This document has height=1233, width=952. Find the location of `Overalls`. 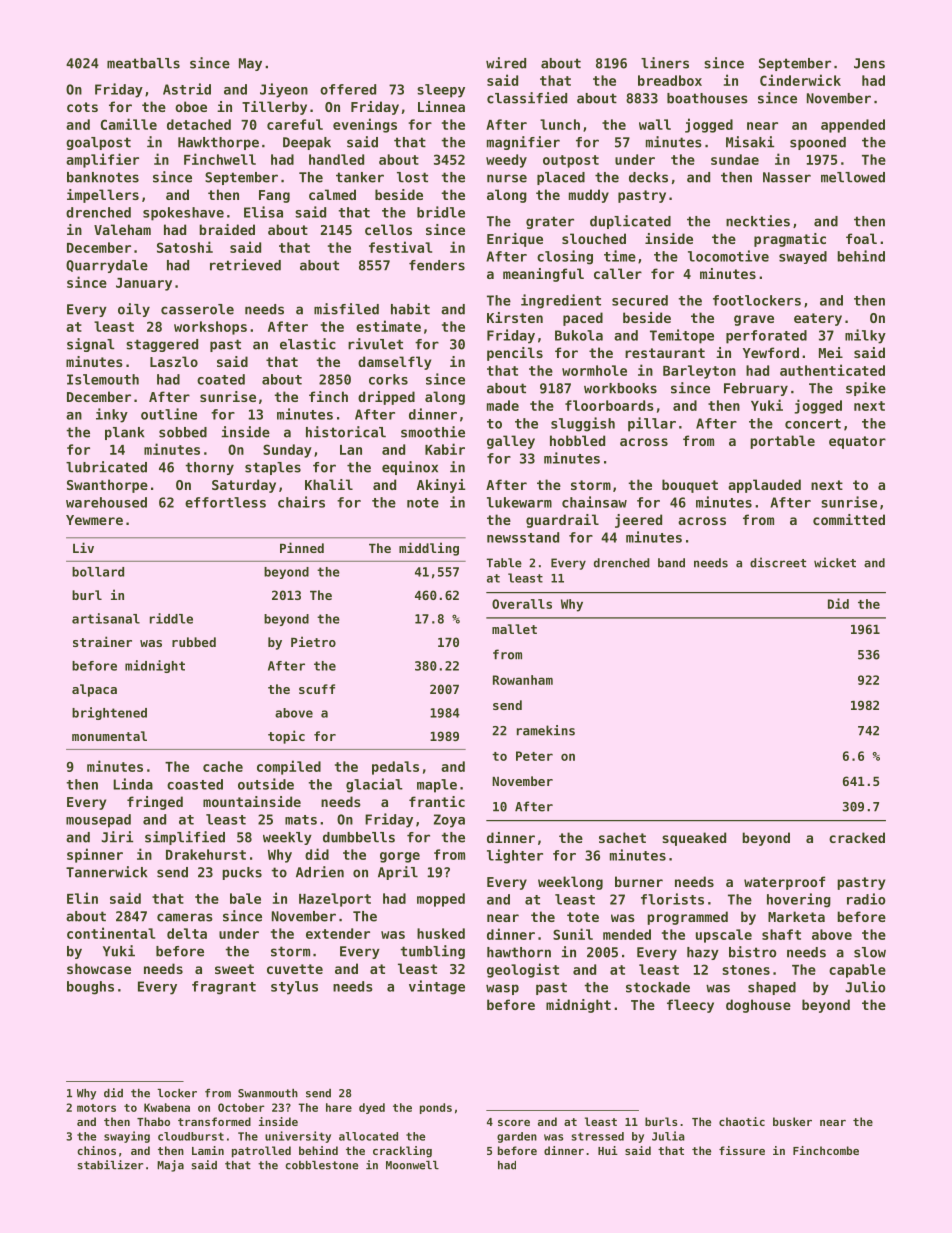

Overalls is located at coordinates (522, 604).
